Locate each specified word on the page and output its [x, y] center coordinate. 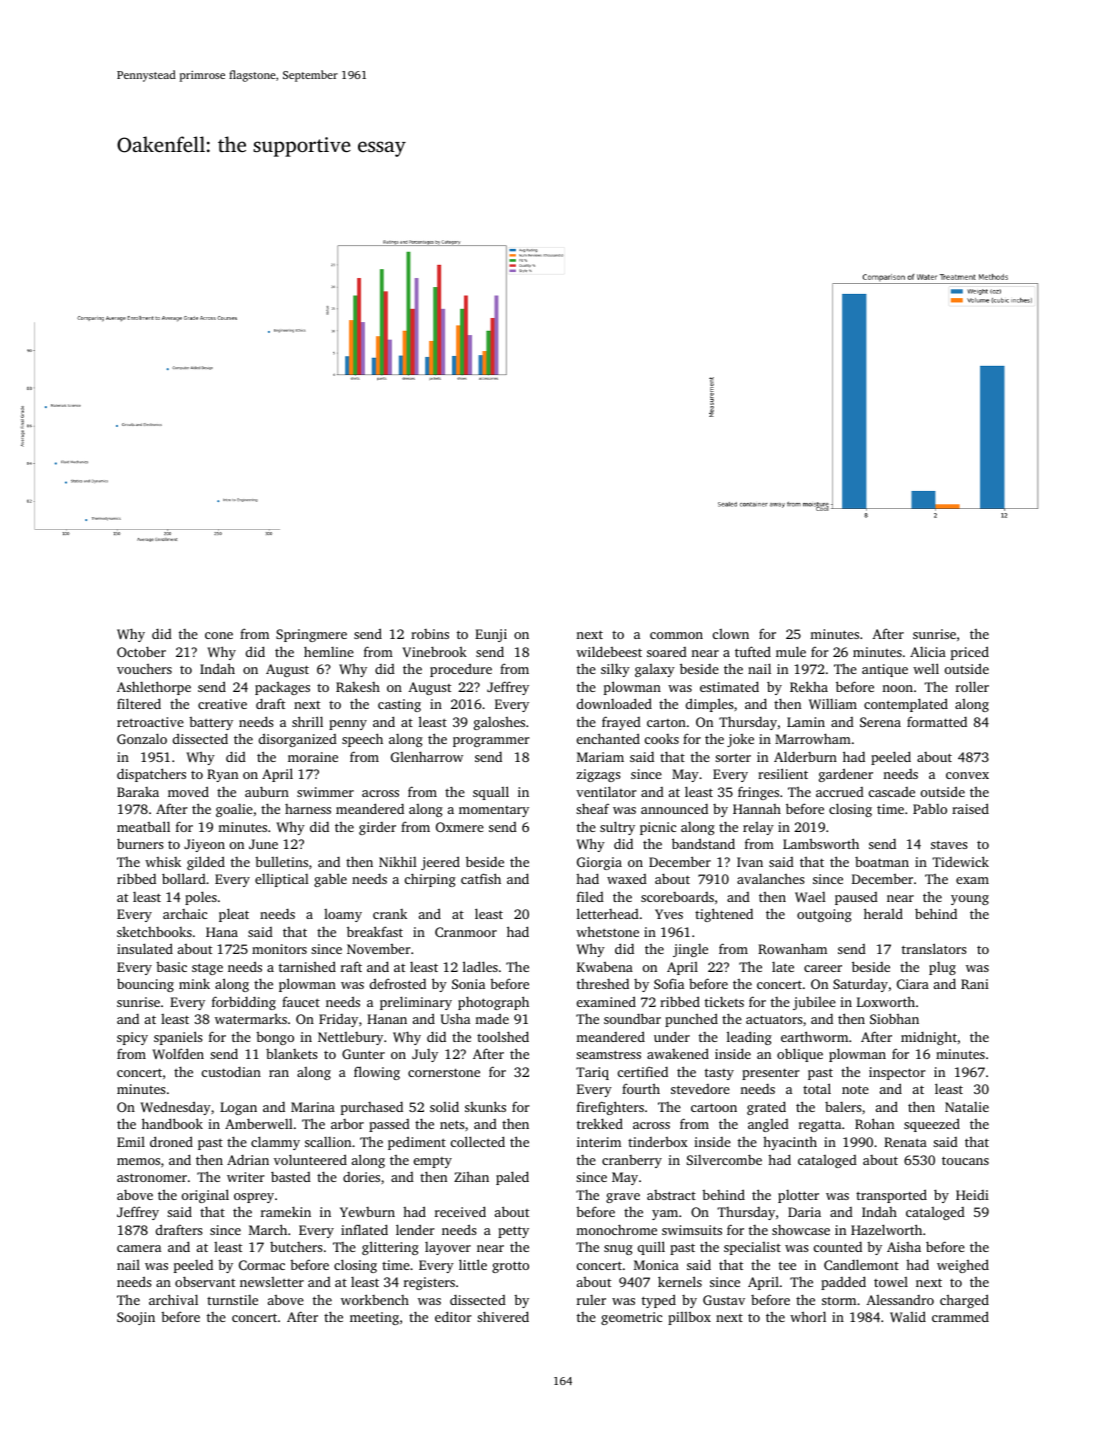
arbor [347, 1124]
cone [219, 635]
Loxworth [886, 1001]
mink [194, 984]
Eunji [491, 635]
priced [970, 653]
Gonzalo [142, 738]
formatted [937, 722]
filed [590, 896]
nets [452, 1124]
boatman [882, 862]
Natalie [967, 1107]
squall [491, 793]
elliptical [282, 880]
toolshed [503, 1036]
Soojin [136, 1318]
